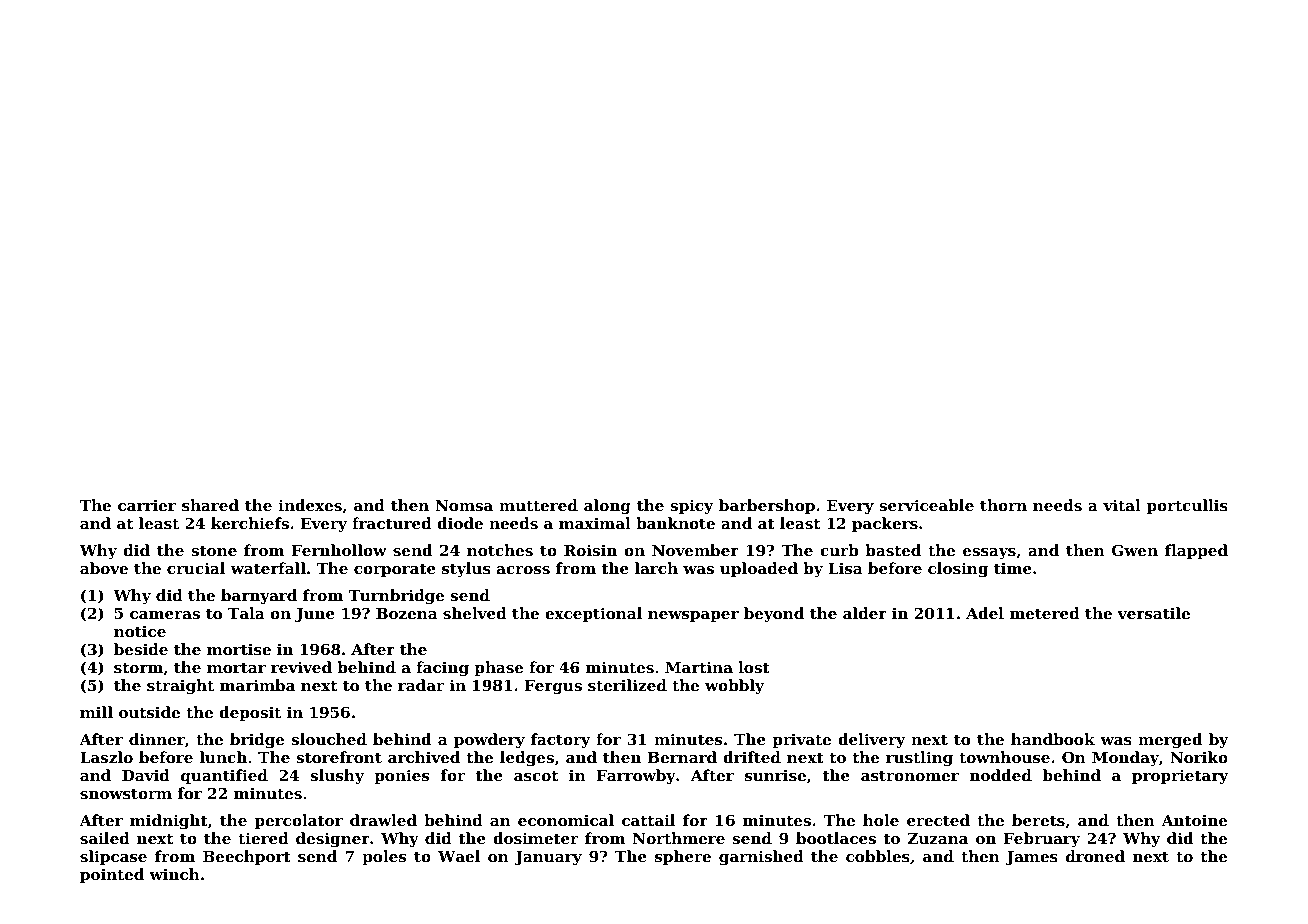 The height and width of the page is (924, 1308). I want to click on flapped, so click(1196, 551).
